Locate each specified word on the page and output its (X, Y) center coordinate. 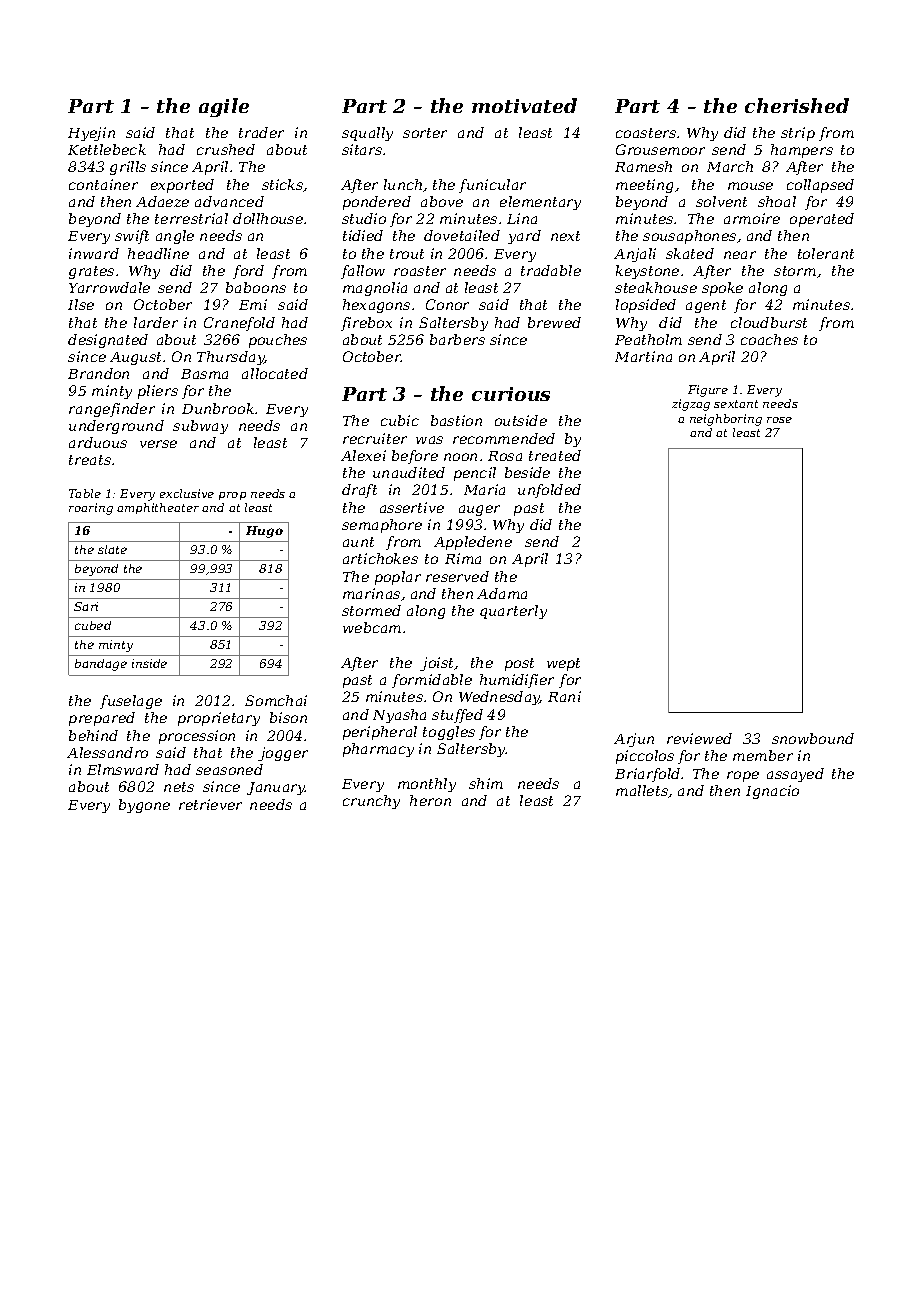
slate (112, 549)
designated (108, 341)
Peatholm (648, 339)
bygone (144, 806)
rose (779, 420)
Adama (502, 593)
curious (511, 394)
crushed (226, 149)
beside (527, 472)
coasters (646, 133)
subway (200, 427)
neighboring (726, 420)
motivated (524, 105)
